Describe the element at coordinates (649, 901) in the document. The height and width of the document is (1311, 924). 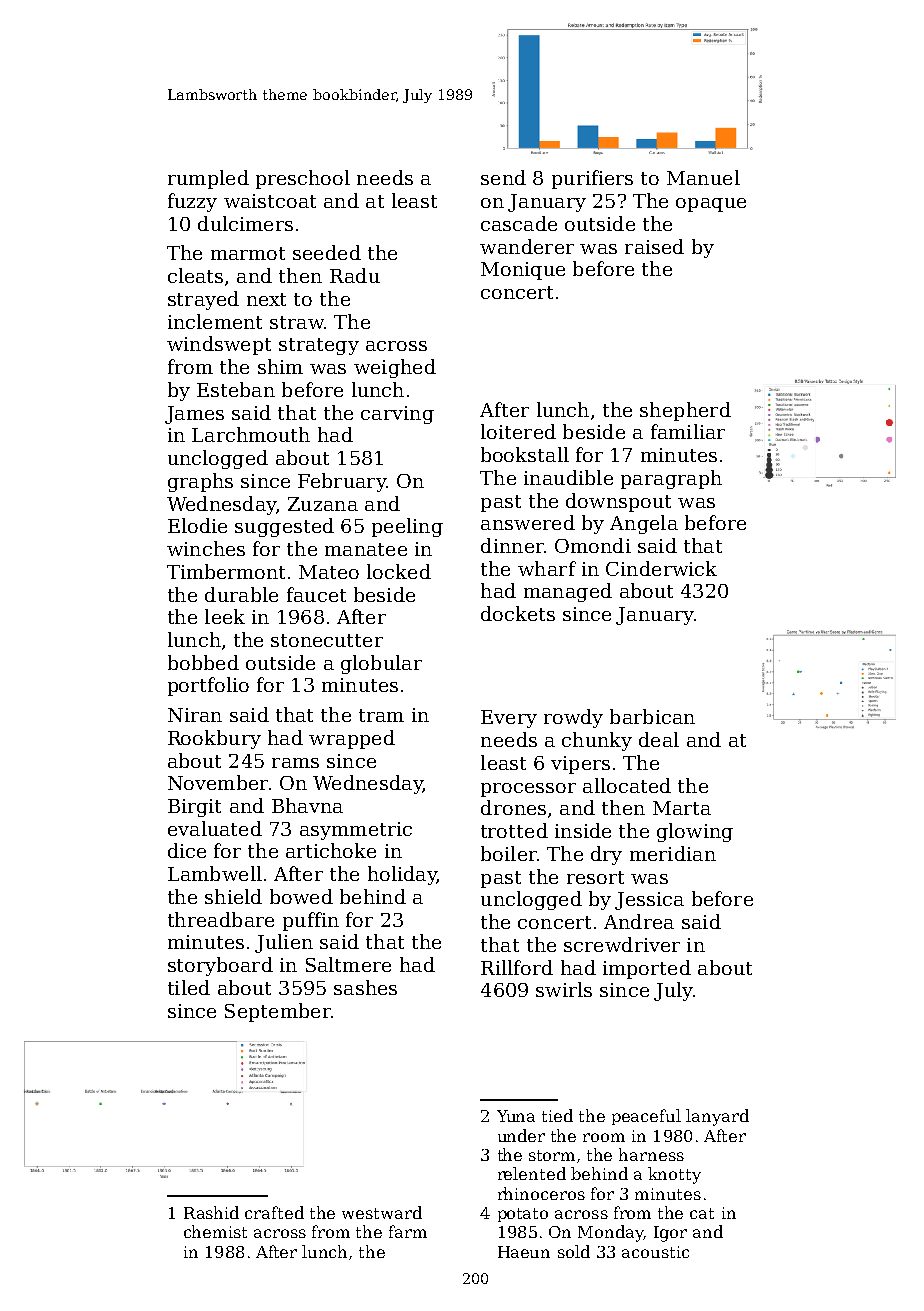
I see `Jessica` at that location.
